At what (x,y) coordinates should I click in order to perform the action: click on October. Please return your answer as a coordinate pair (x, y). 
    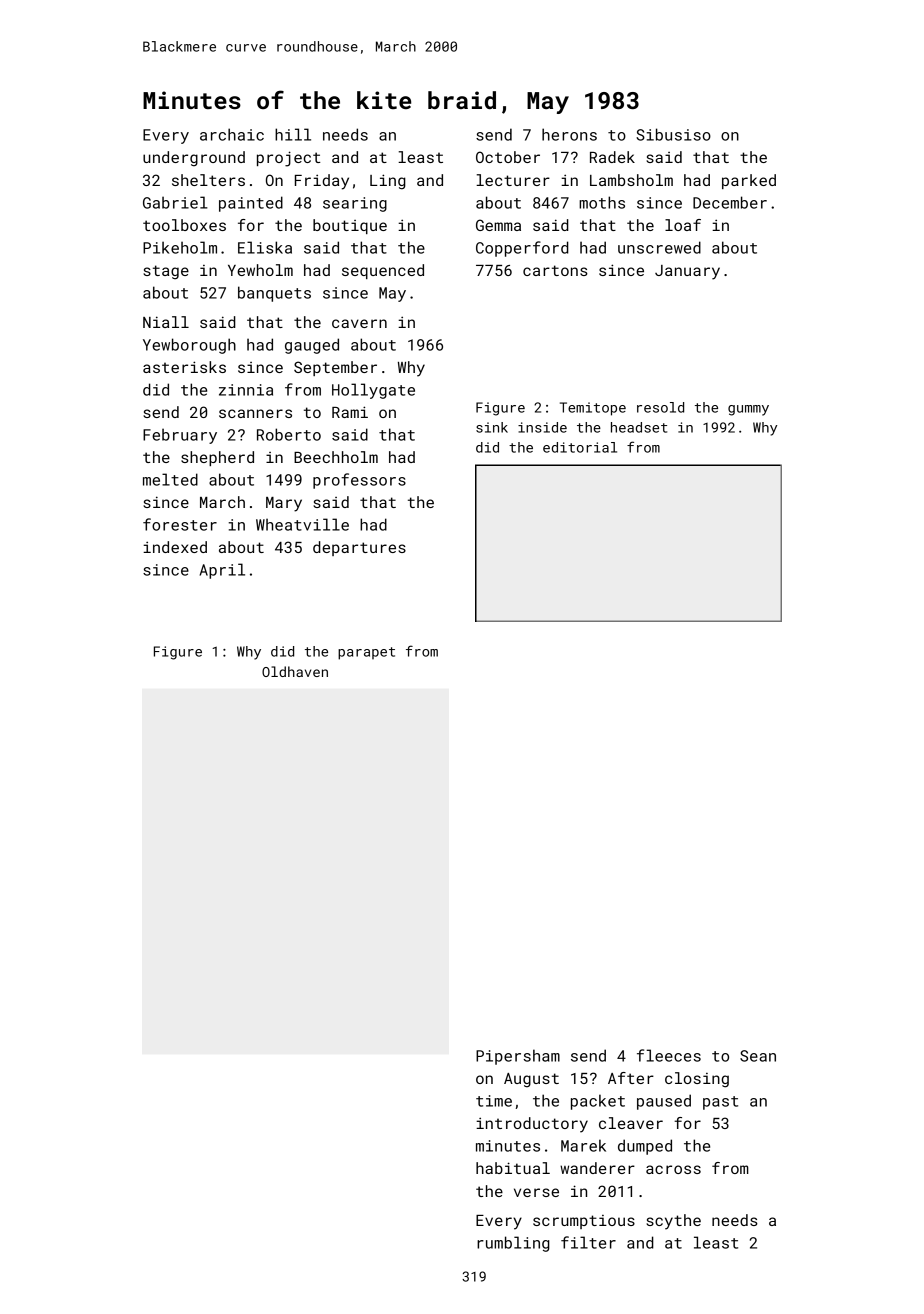
    Looking at the image, I should click on (508, 157).
